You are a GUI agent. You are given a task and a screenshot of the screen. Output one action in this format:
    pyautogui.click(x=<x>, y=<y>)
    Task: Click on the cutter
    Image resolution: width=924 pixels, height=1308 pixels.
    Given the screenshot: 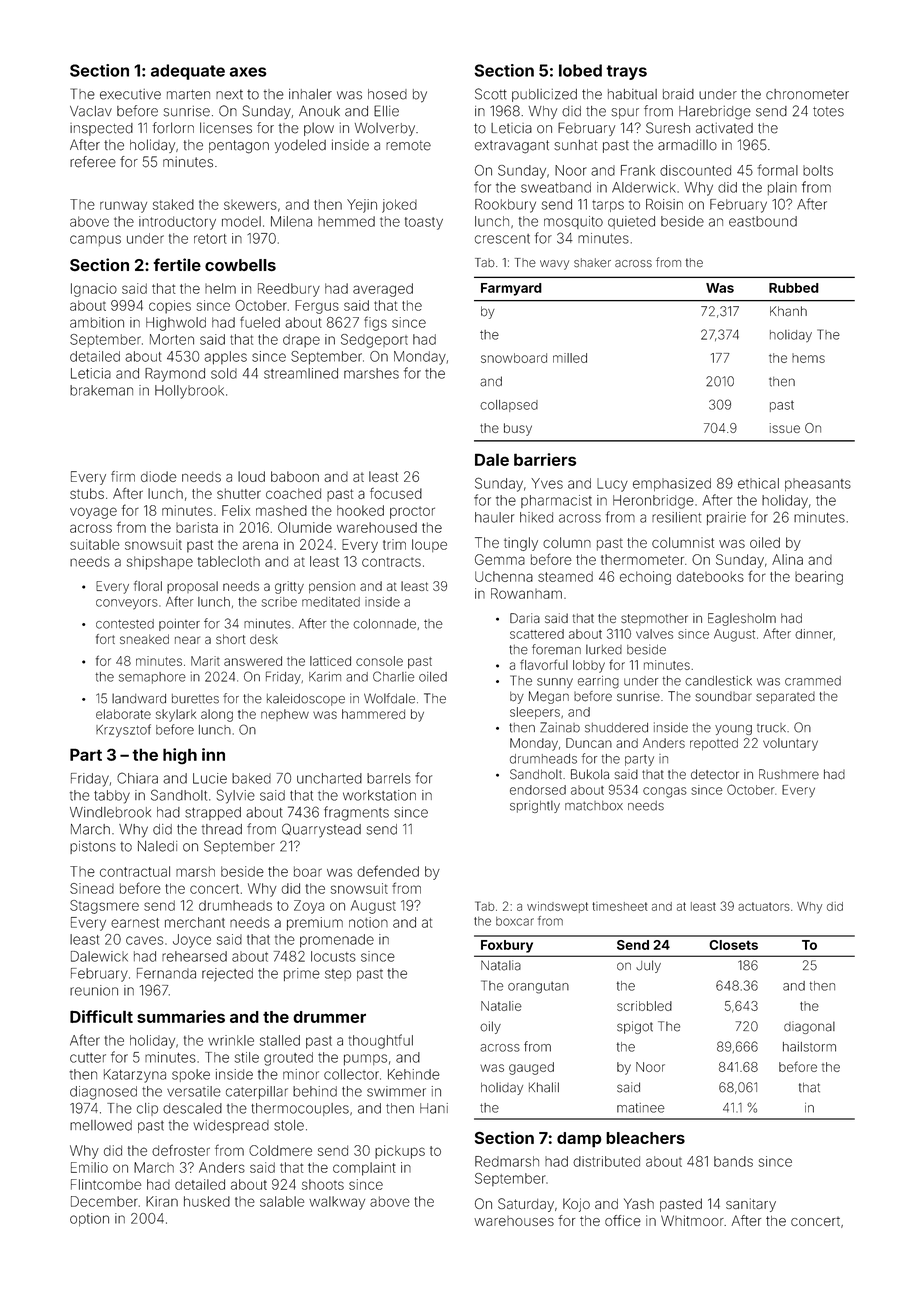 What is the action you would take?
    pyautogui.click(x=88, y=1058)
